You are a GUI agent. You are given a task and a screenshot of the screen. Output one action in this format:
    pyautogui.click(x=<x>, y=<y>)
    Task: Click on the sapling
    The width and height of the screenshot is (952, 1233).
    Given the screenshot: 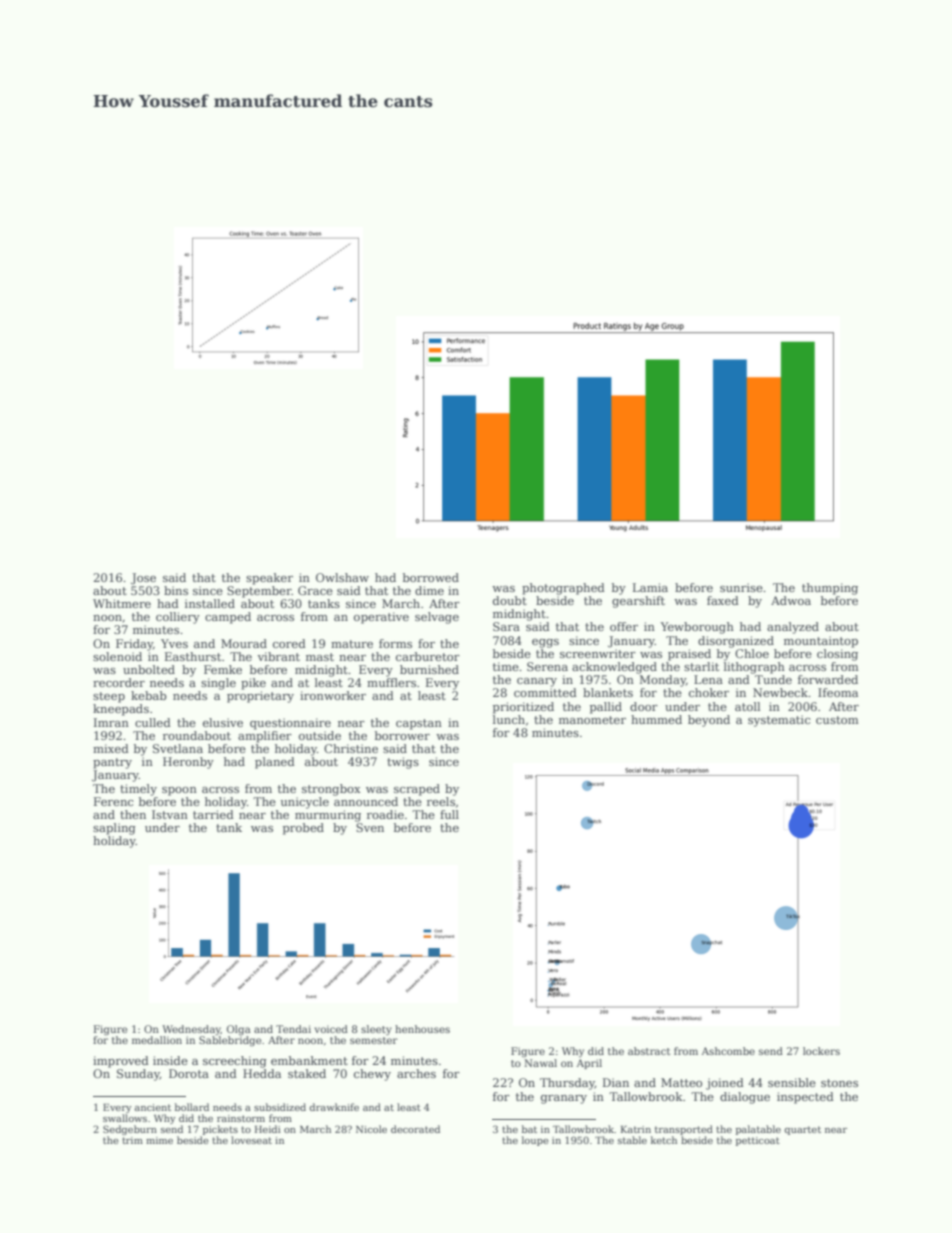 What is the action you would take?
    pyautogui.click(x=114, y=829)
